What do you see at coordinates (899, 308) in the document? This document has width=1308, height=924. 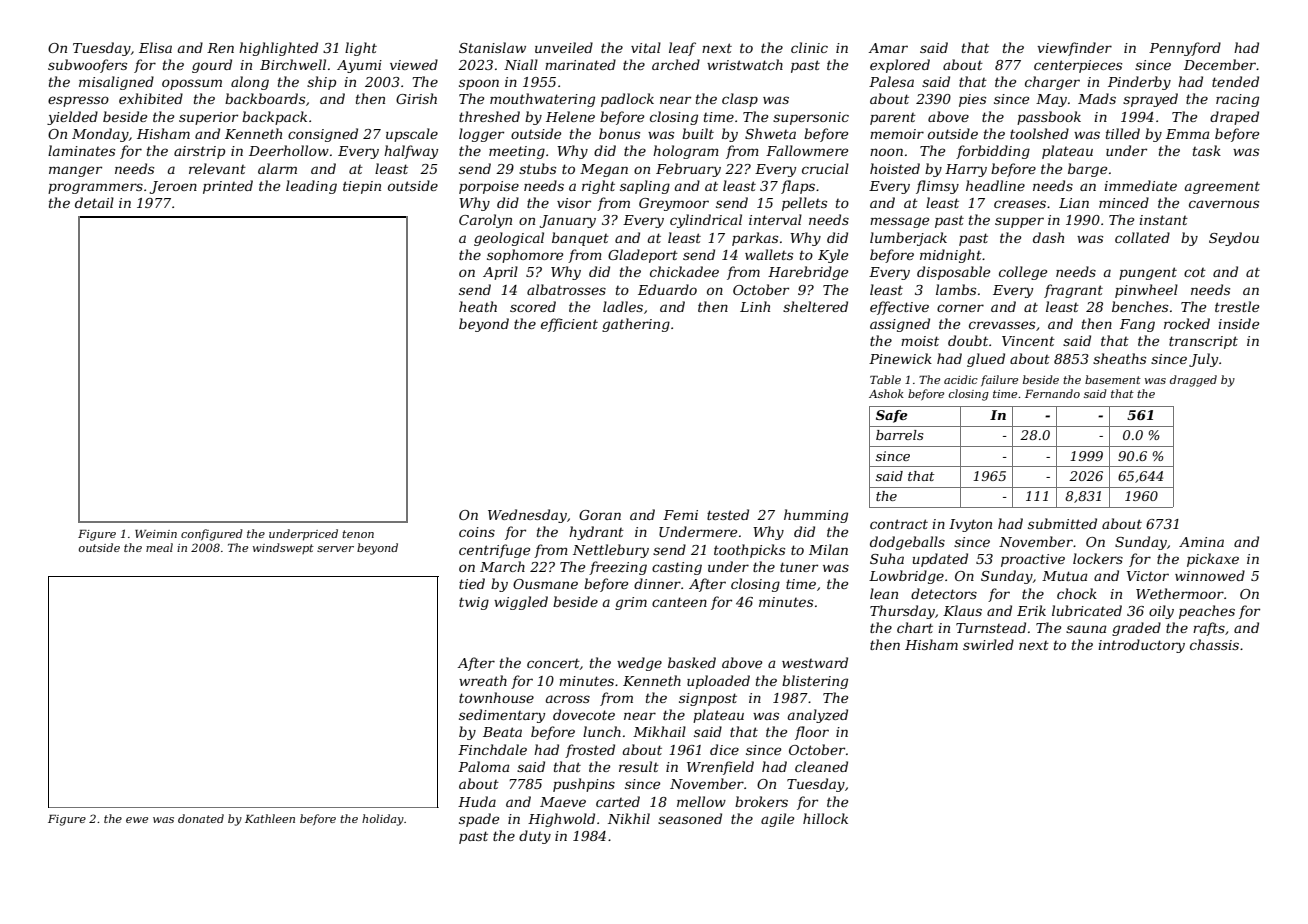 I see `effective` at bounding box center [899, 308].
